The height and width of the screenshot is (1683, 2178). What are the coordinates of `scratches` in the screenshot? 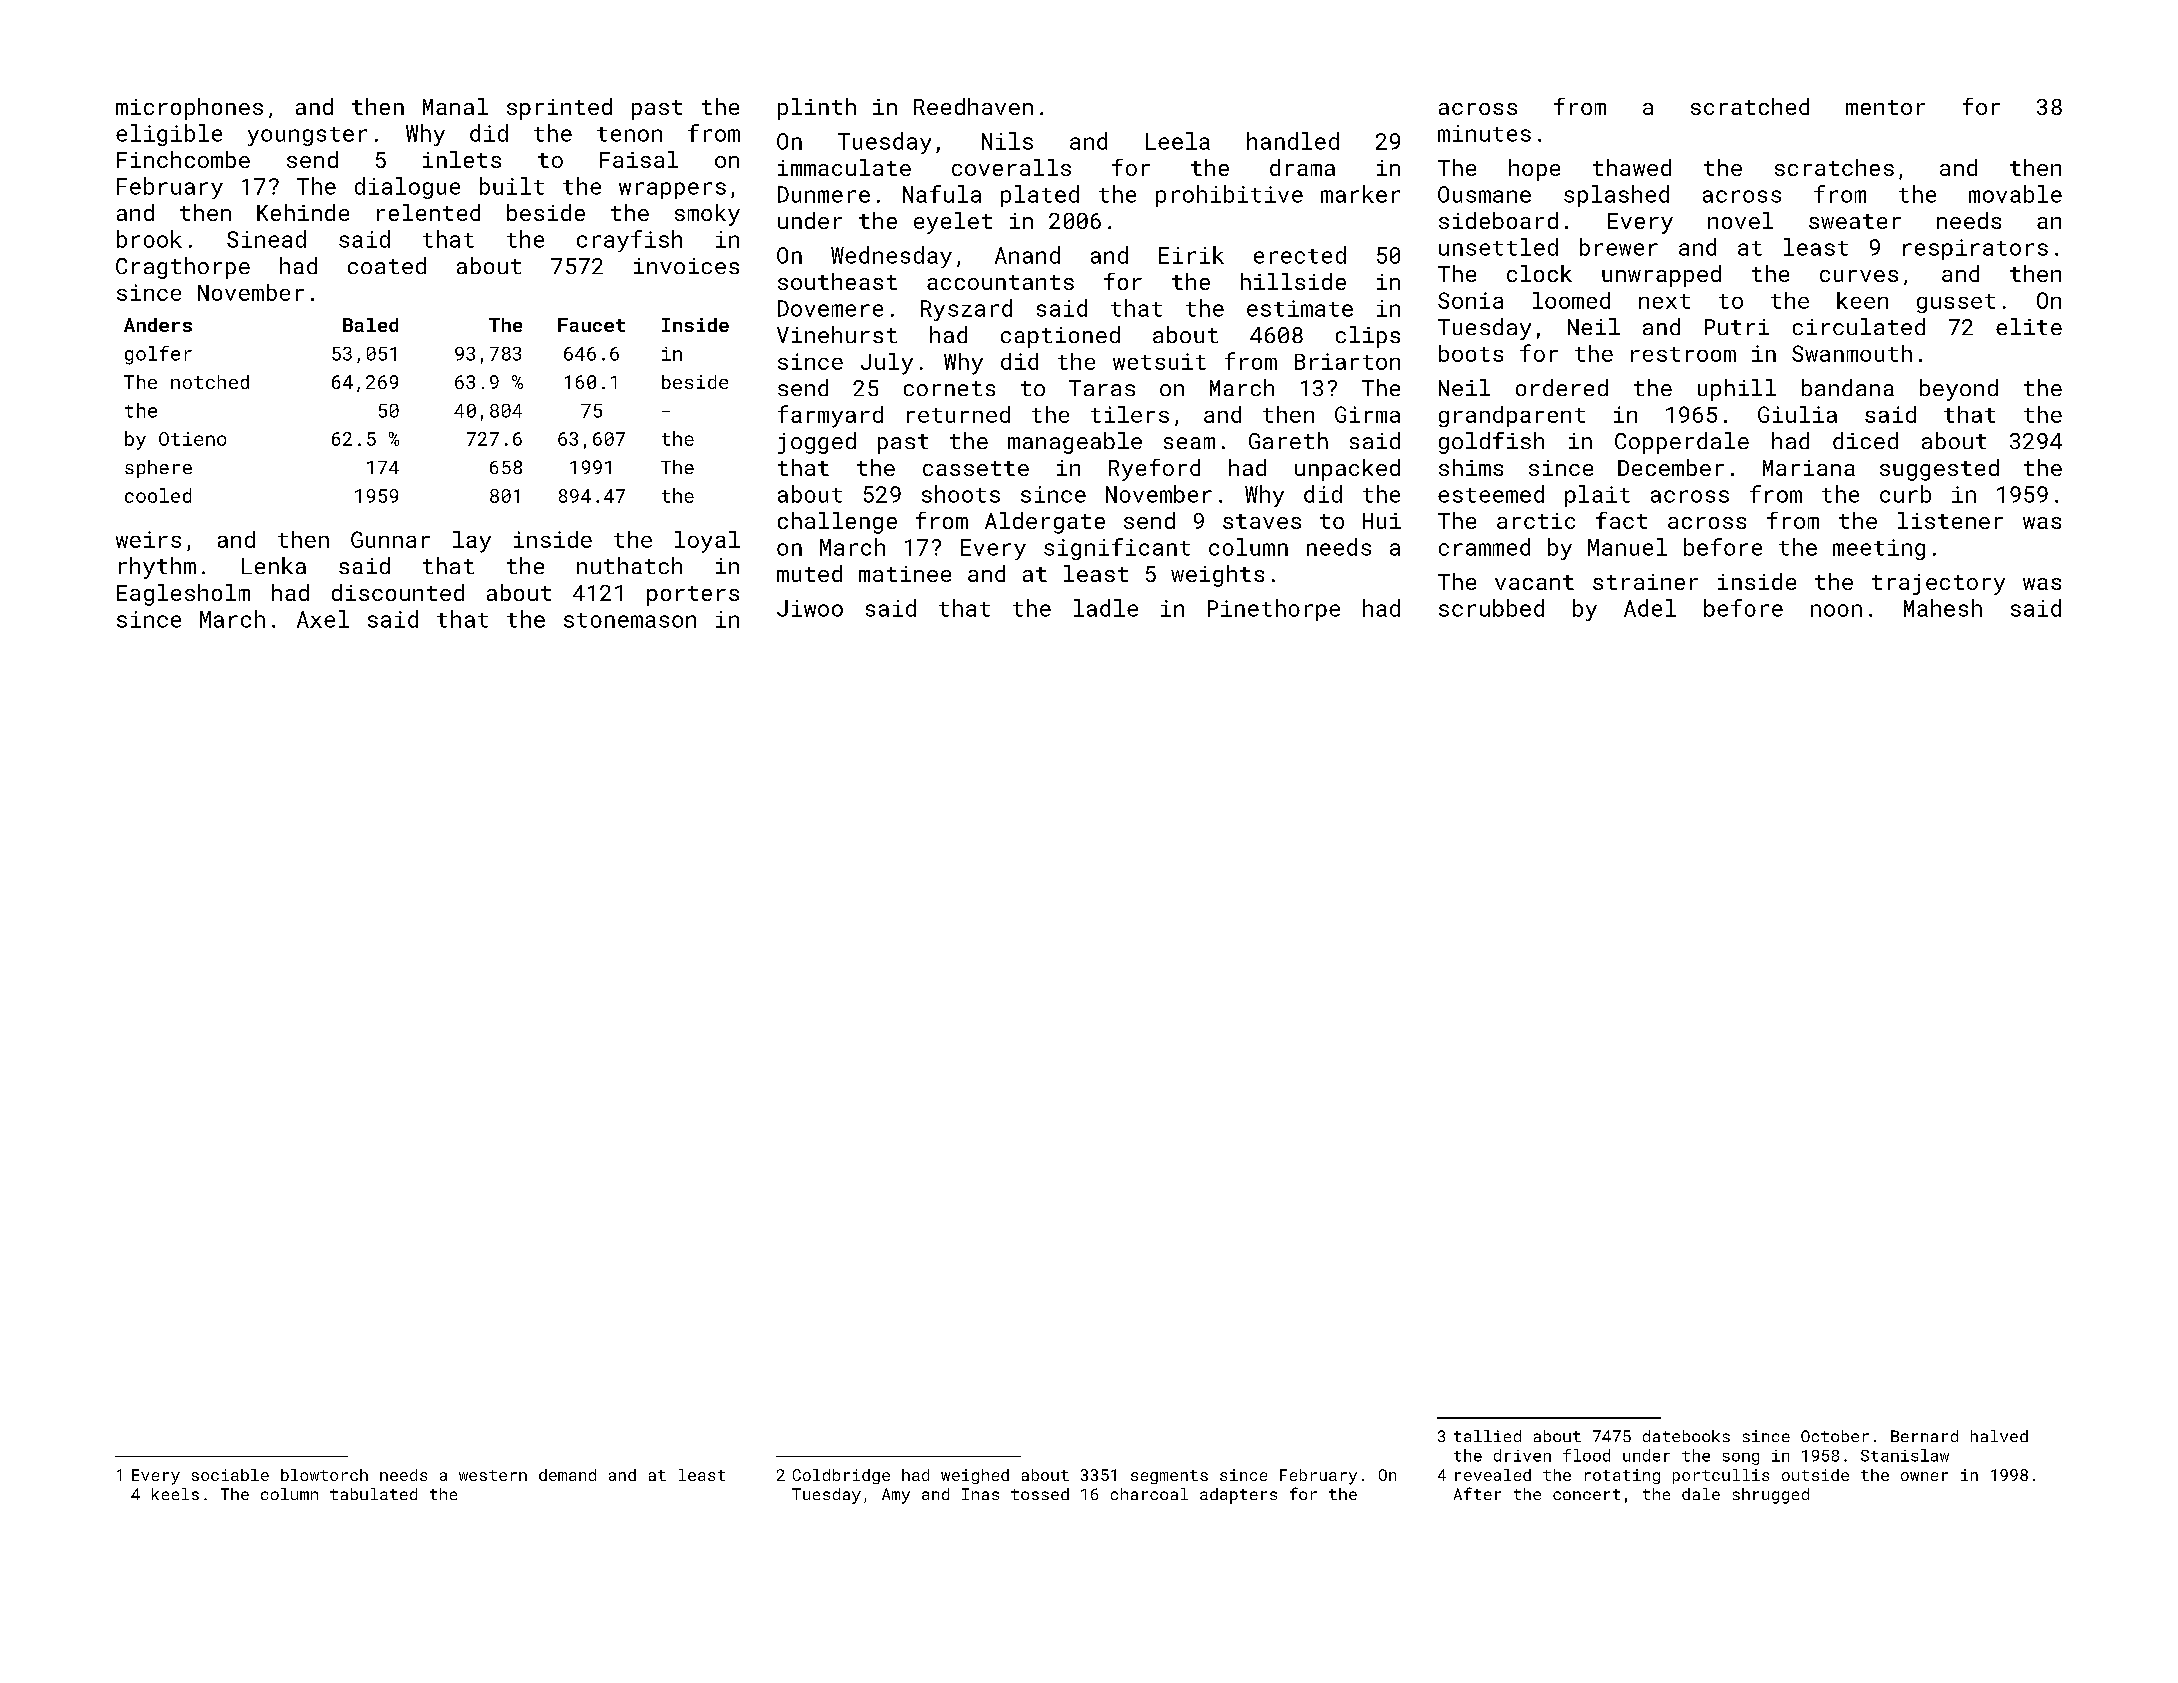 It's located at (1834, 167).
